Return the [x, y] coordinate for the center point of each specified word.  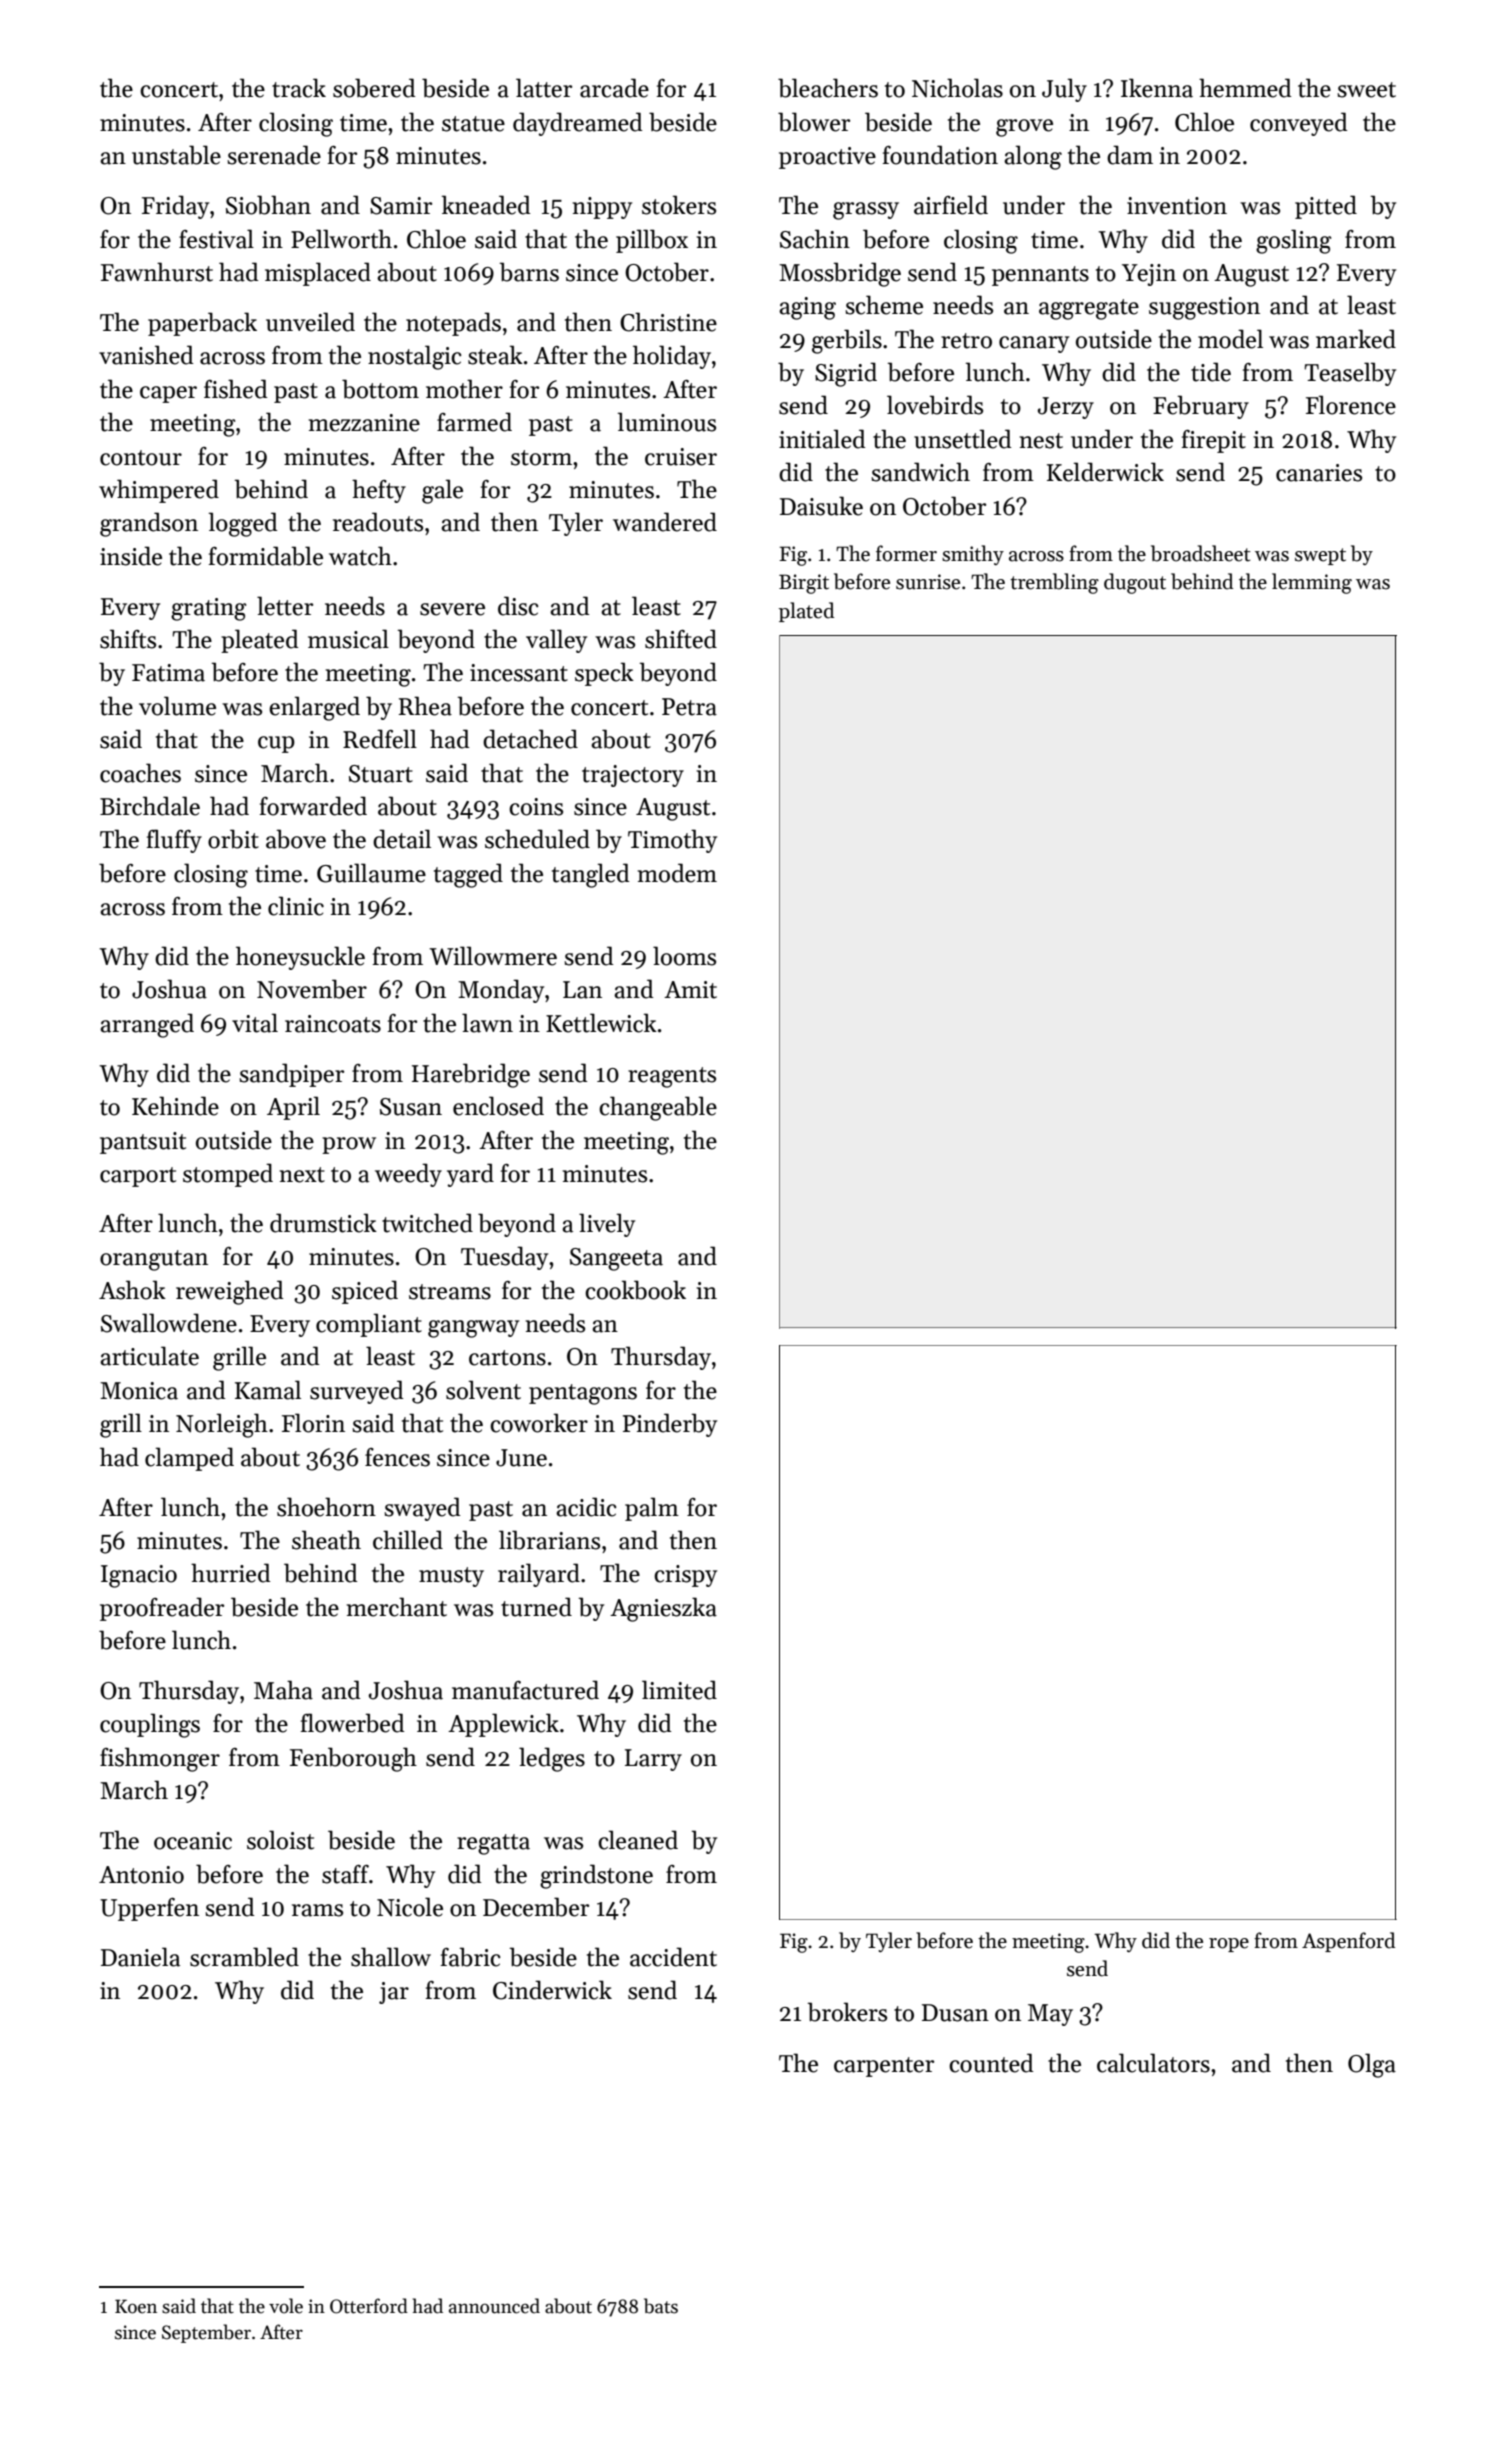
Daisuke [821, 506]
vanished [146, 355]
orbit [233, 839]
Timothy [672, 841]
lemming [1312, 583]
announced [494, 2306]
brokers [847, 2012]
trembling [1054, 583]
